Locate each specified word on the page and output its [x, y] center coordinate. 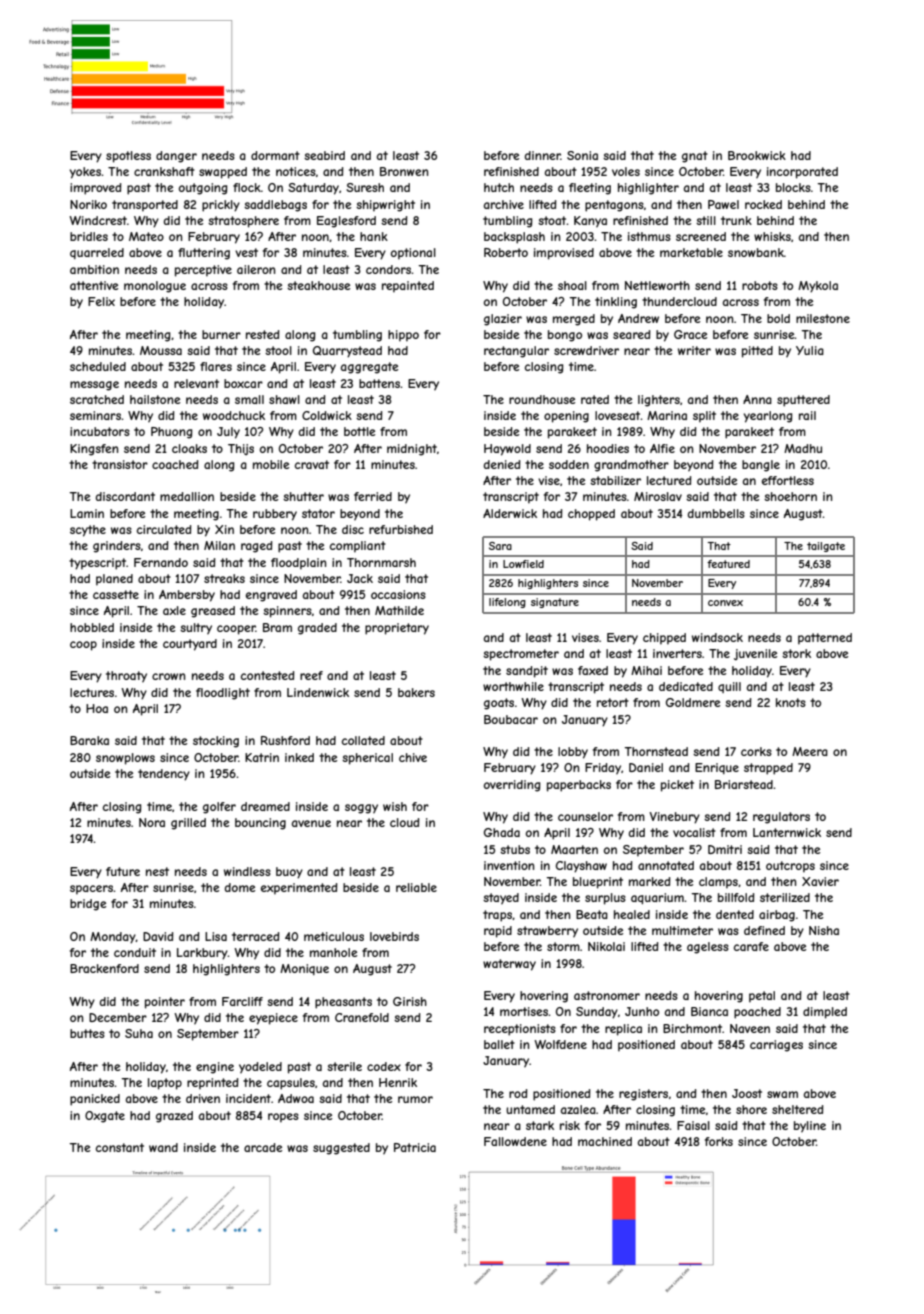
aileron [256, 269]
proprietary [397, 629]
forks [719, 1141]
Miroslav [658, 496]
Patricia [415, 1147]
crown [168, 676]
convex [725, 603]
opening [566, 417]
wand [163, 1147]
